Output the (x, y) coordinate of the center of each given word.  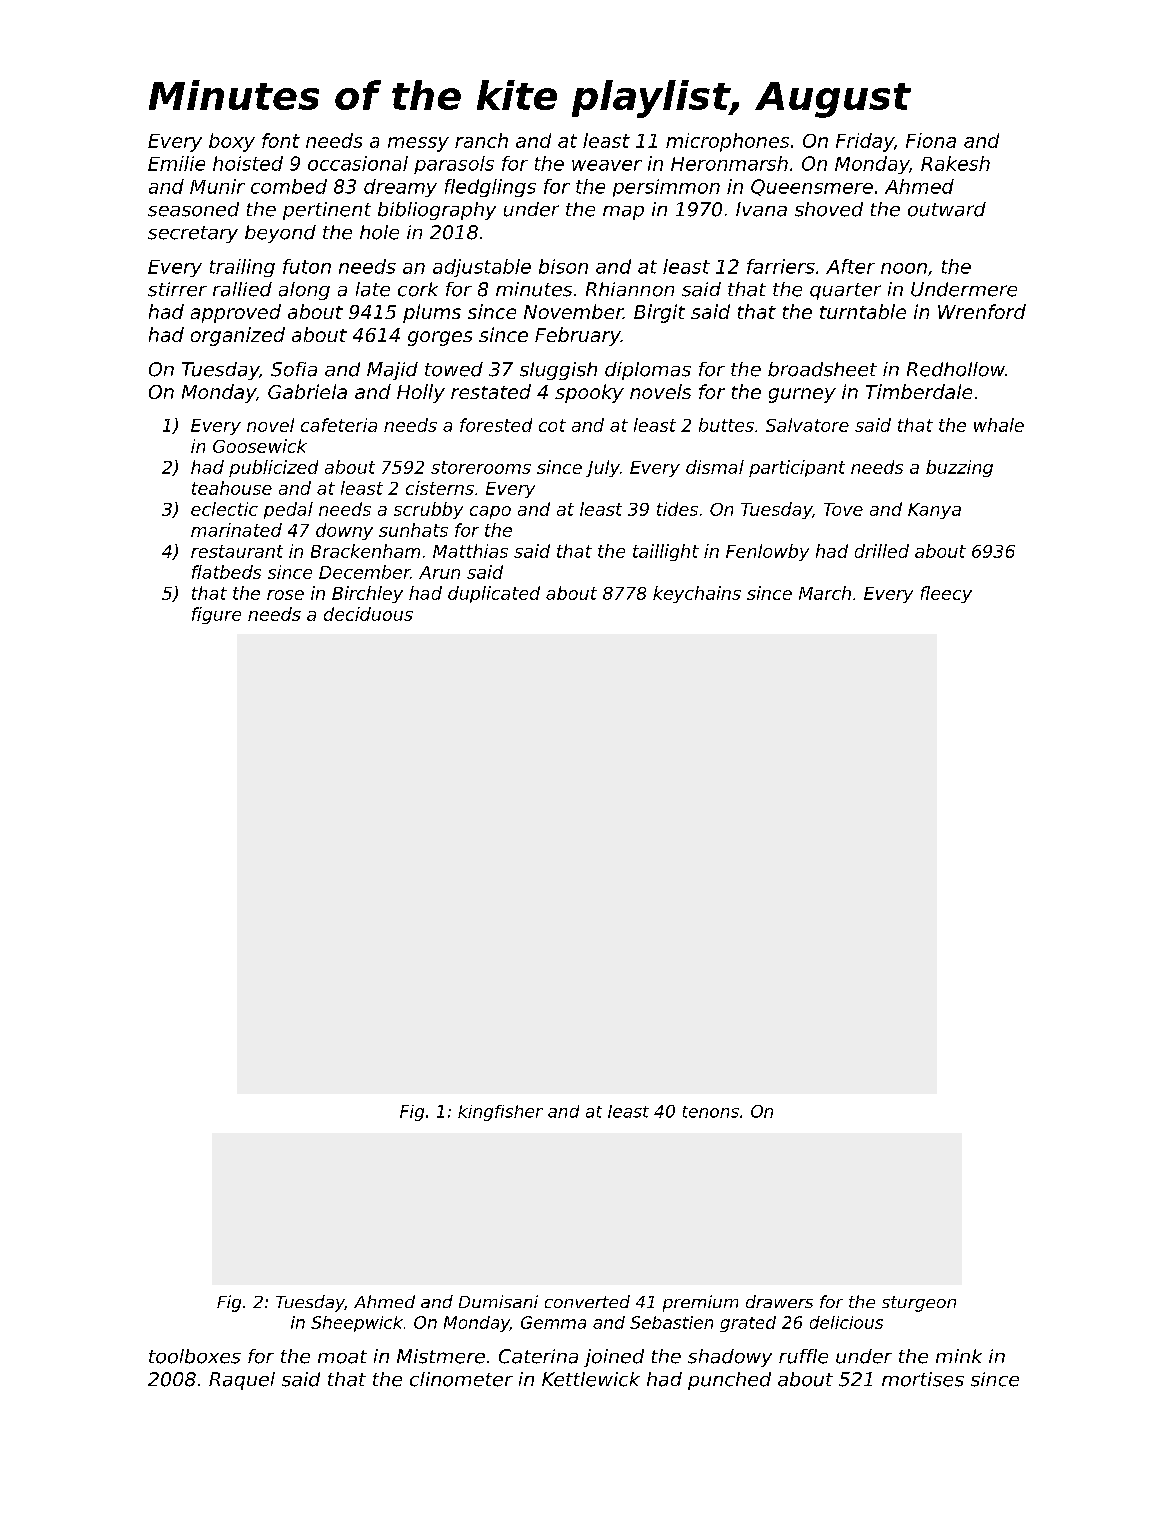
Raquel (242, 1381)
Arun (439, 572)
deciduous (368, 614)
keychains (697, 594)
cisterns (440, 488)
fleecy (946, 594)
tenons (711, 1112)
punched (729, 1381)
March (825, 593)
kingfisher (500, 1113)
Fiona (931, 140)
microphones (727, 142)
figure (216, 615)
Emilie (176, 163)
